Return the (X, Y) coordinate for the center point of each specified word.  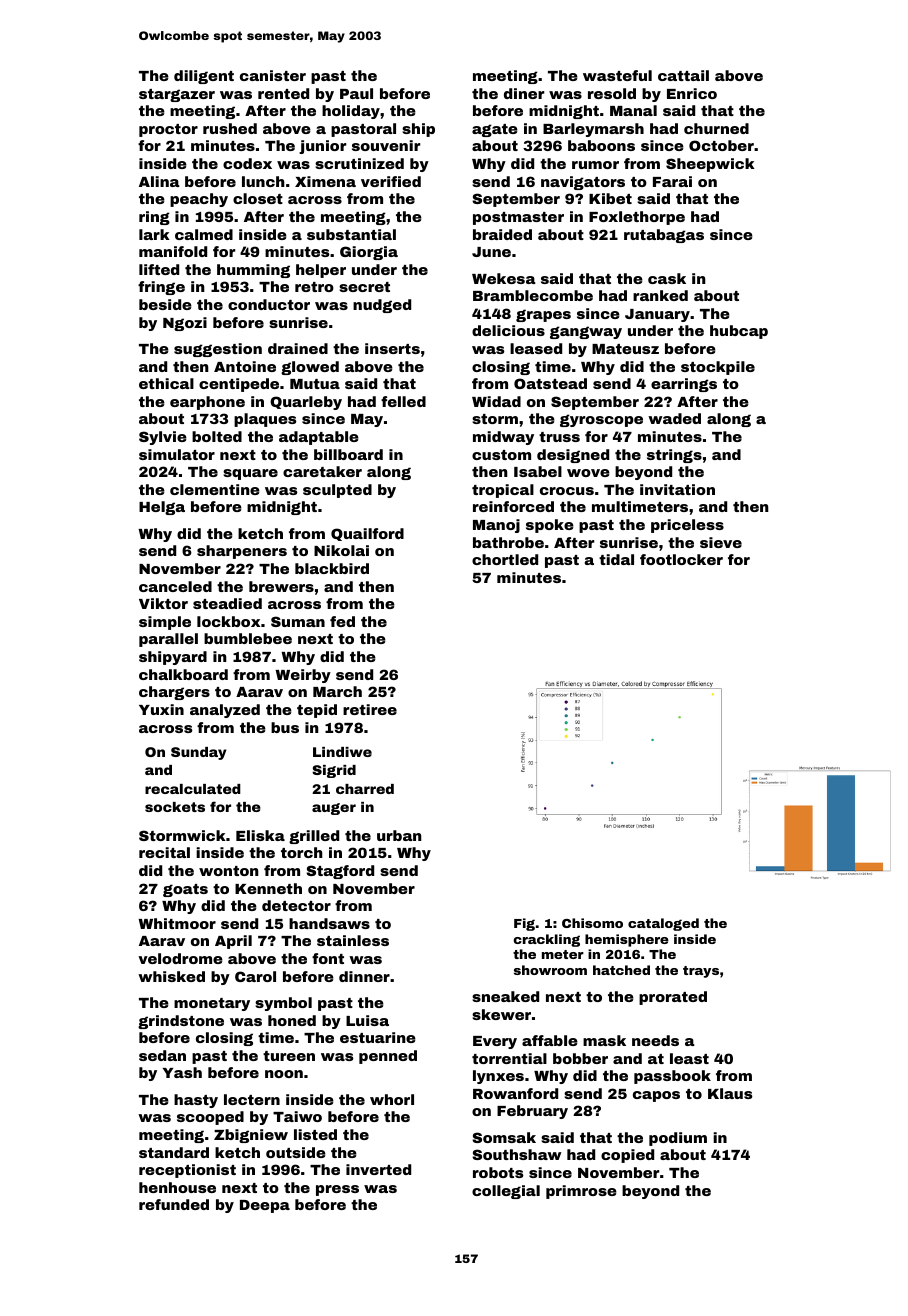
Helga (162, 508)
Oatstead (550, 383)
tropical (503, 491)
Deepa (265, 1206)
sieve (721, 542)
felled (403, 401)
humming (253, 271)
